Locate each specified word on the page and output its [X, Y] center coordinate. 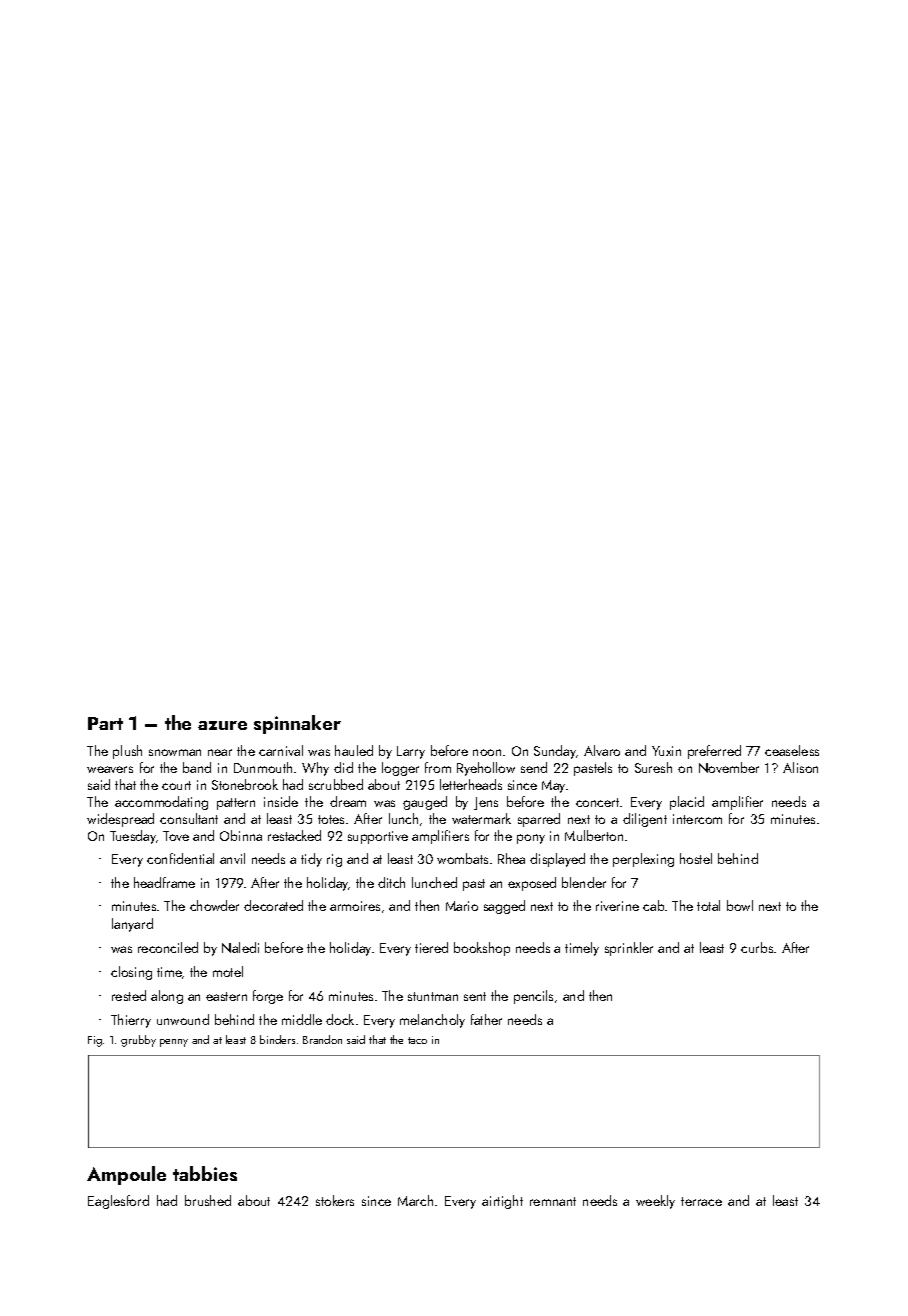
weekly [655, 1202]
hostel [696, 858]
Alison [800, 767]
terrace [701, 1201]
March [415, 1200]
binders [277, 1039]
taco [417, 1040]
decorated [273, 905]
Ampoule [126, 1175]
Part [105, 723]
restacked [294, 835]
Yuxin [666, 751]
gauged [425, 803]
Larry [411, 752]
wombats [462, 858]
